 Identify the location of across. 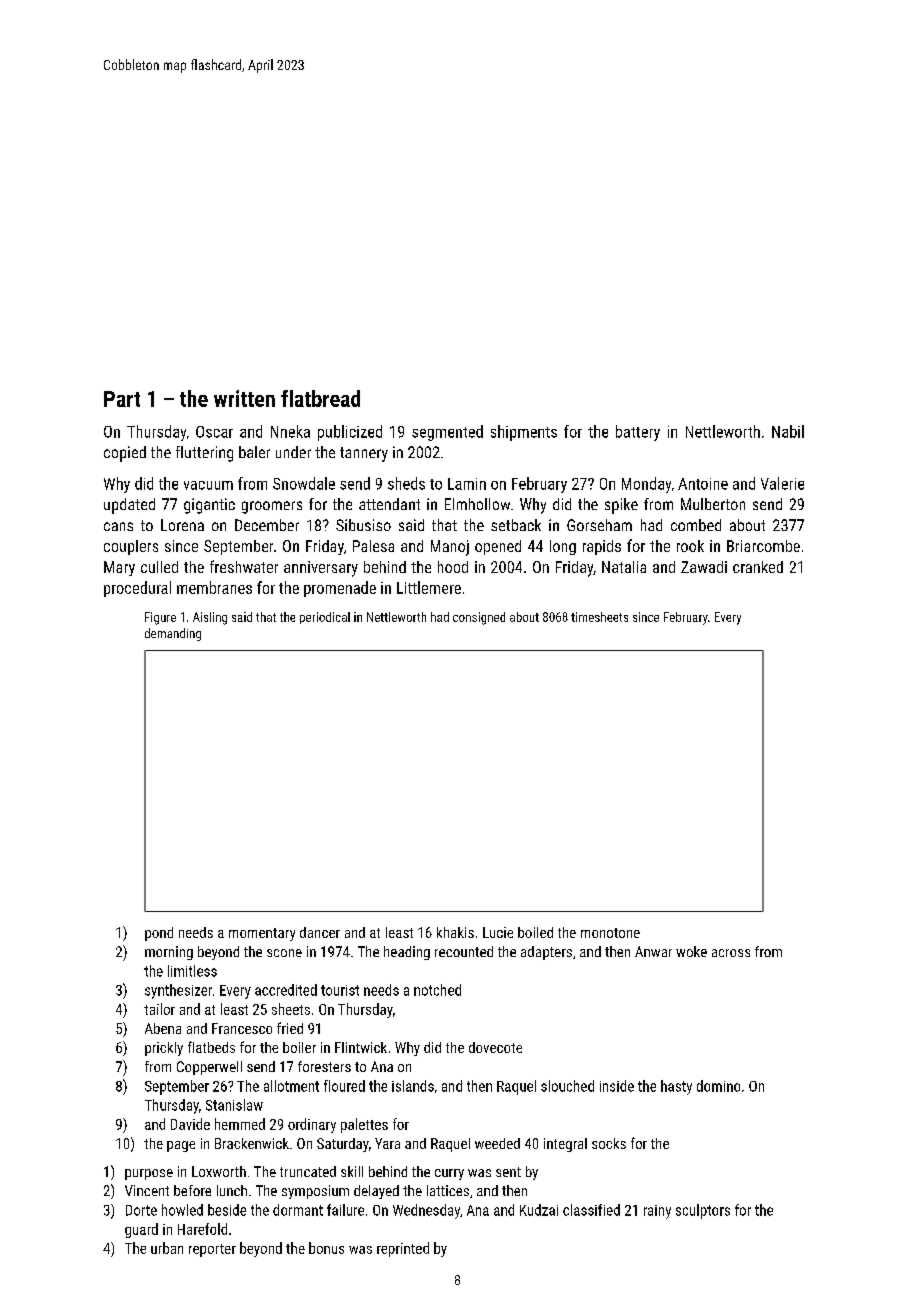
(731, 953).
